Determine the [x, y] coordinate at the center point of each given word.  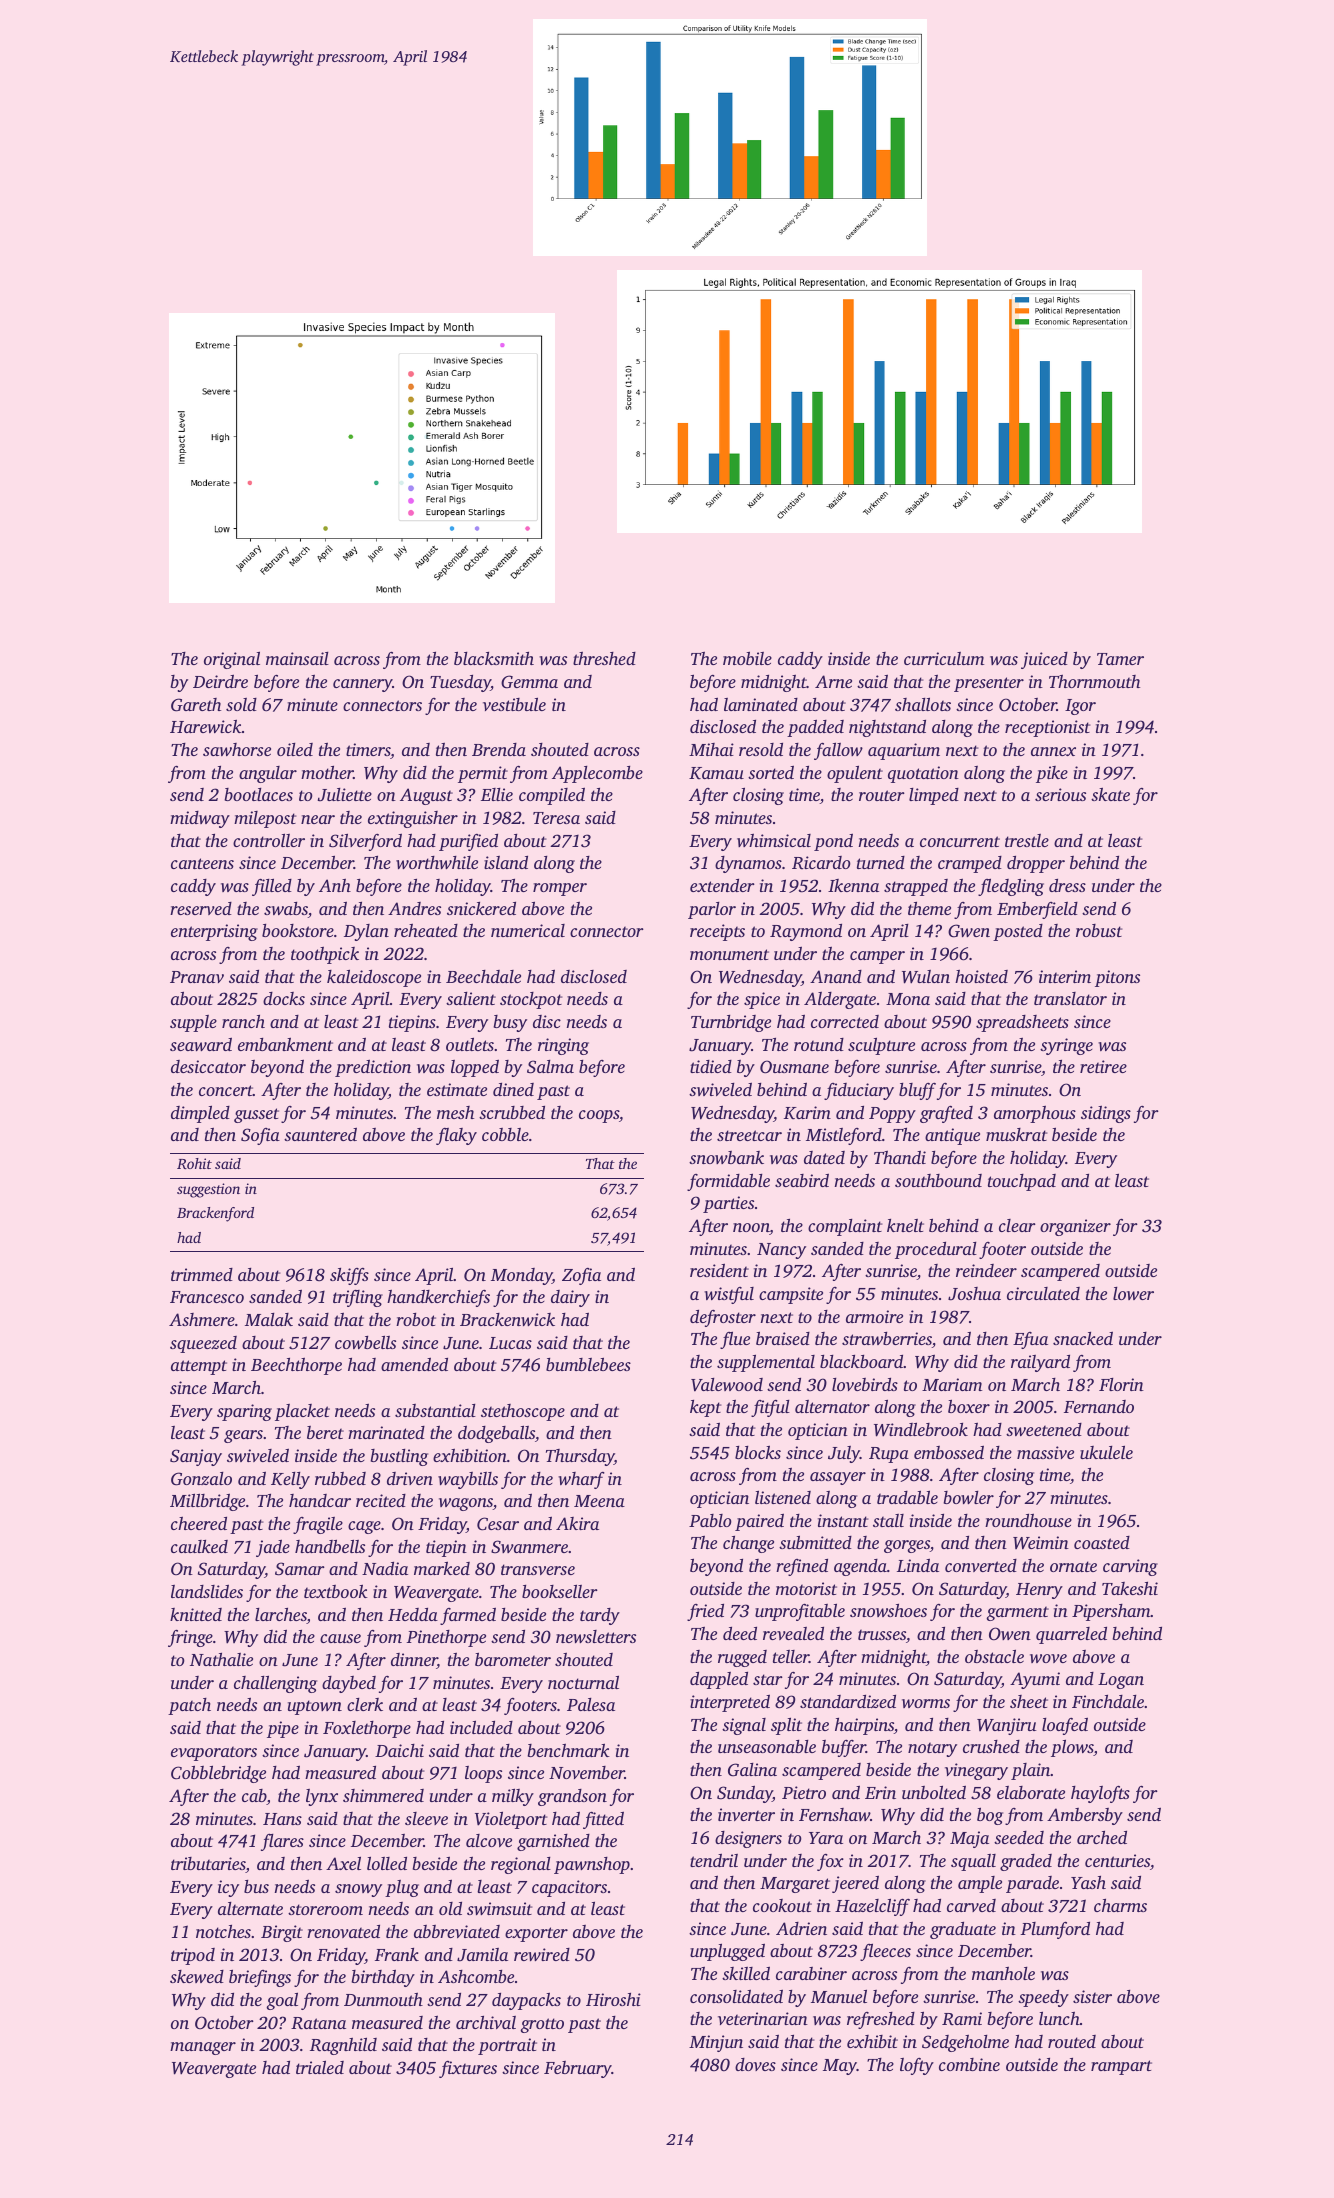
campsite [791, 1295]
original [232, 660]
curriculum [944, 658]
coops [599, 1116]
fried [705, 1612]
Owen [1010, 1634]
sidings [1106, 1114]
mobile [747, 658]
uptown [315, 1707]
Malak [269, 1319]
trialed [320, 2067]
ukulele [1106, 1452]
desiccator [208, 1066]
